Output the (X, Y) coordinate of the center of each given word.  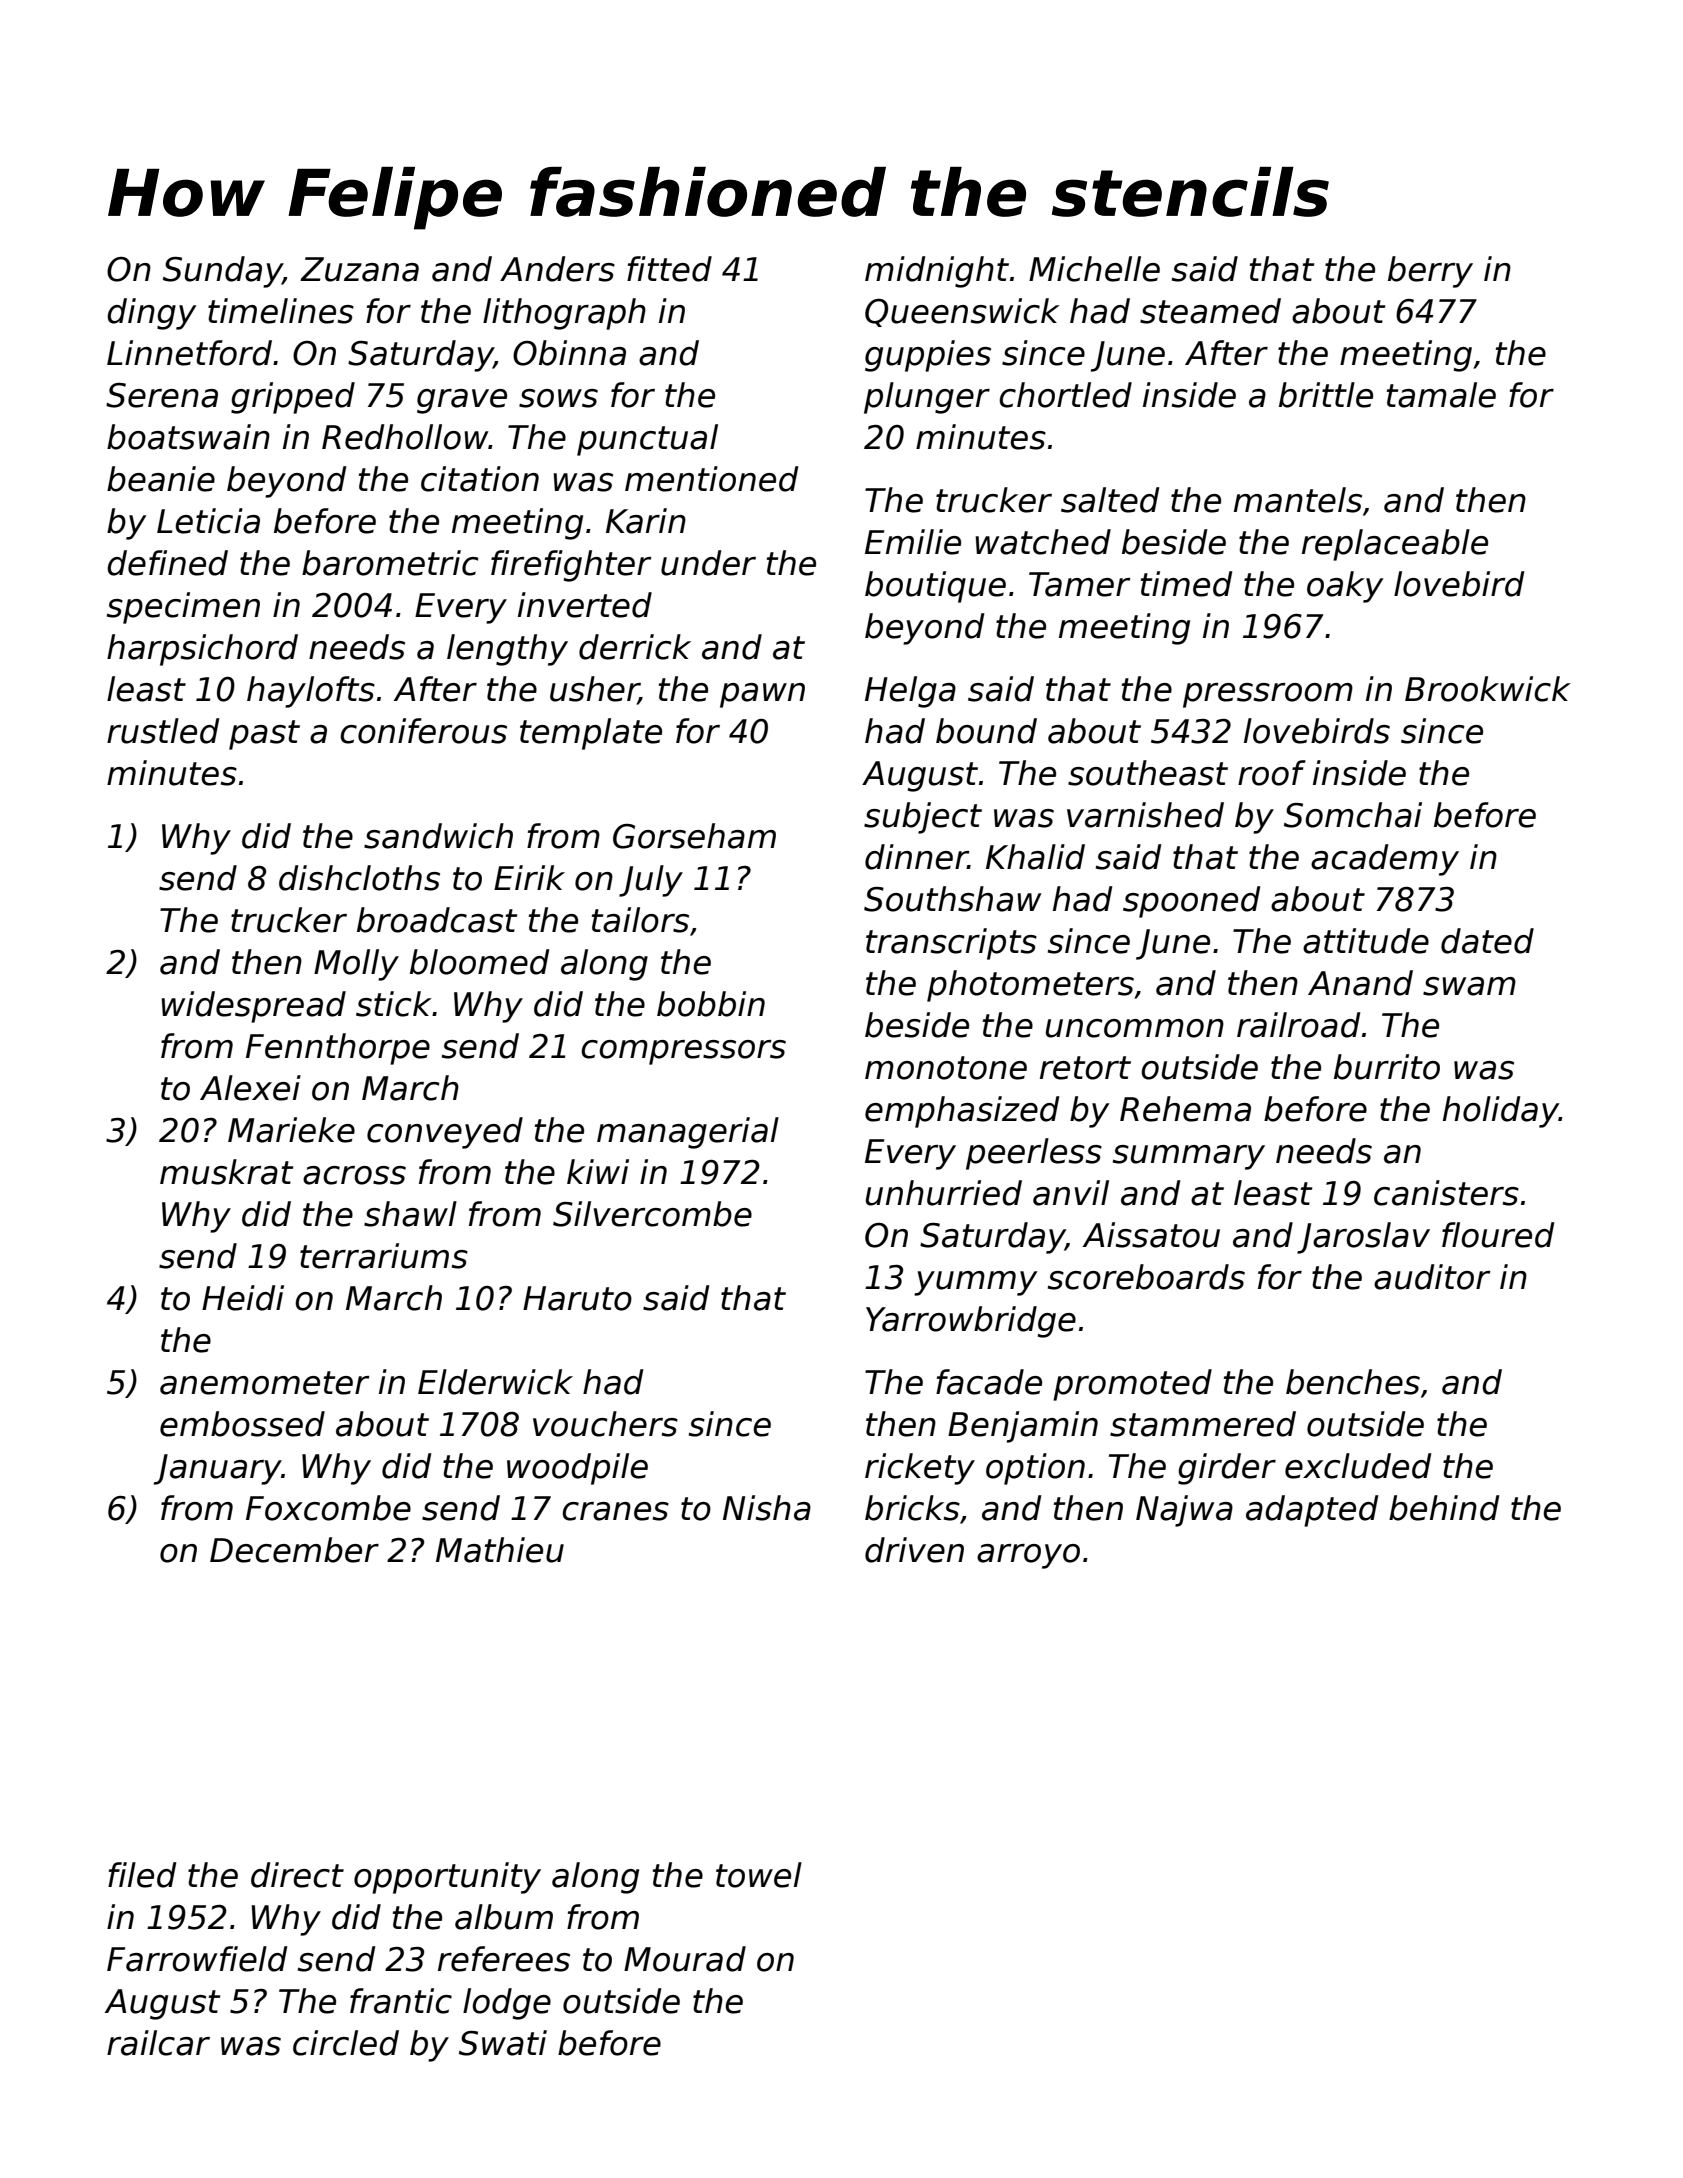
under (708, 563)
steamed (1210, 311)
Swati (503, 2043)
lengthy (507, 650)
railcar (158, 2043)
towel (759, 1875)
